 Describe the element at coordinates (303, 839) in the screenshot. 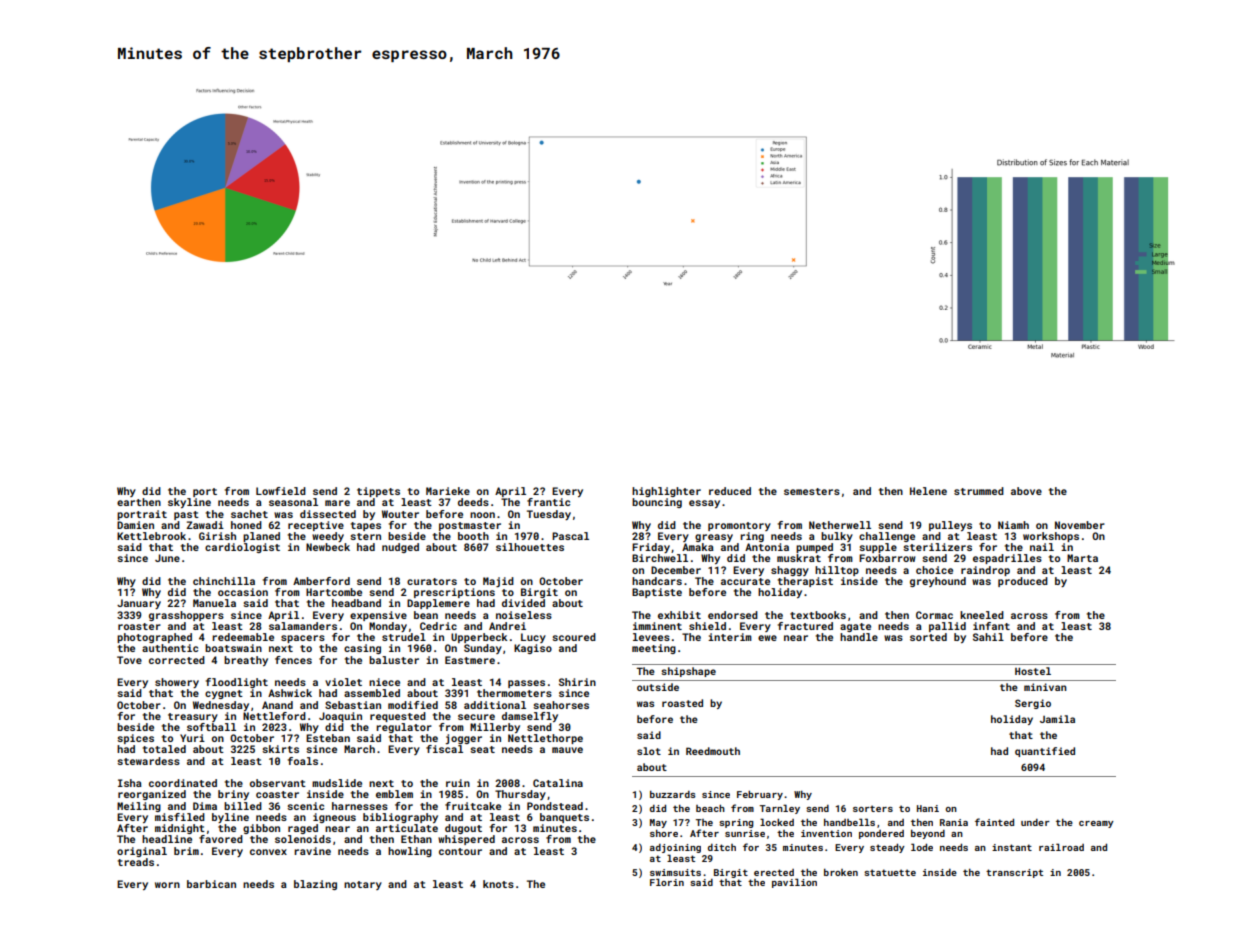

I see `solenoids` at that location.
